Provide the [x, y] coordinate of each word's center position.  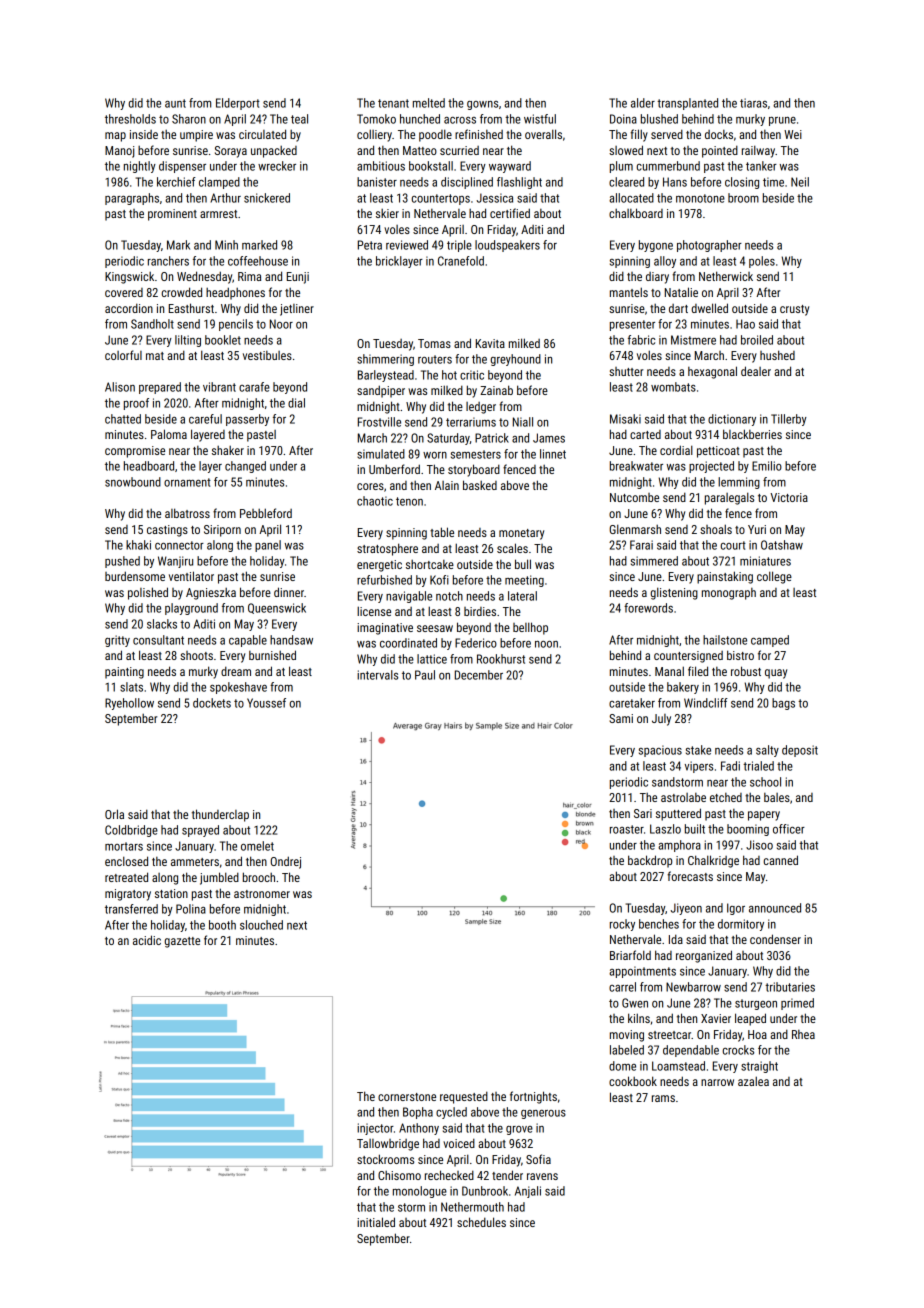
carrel [622, 987]
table [442, 532]
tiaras [753, 103]
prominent [172, 215]
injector [375, 1129]
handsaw [291, 640]
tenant [393, 103]
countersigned [688, 657]
